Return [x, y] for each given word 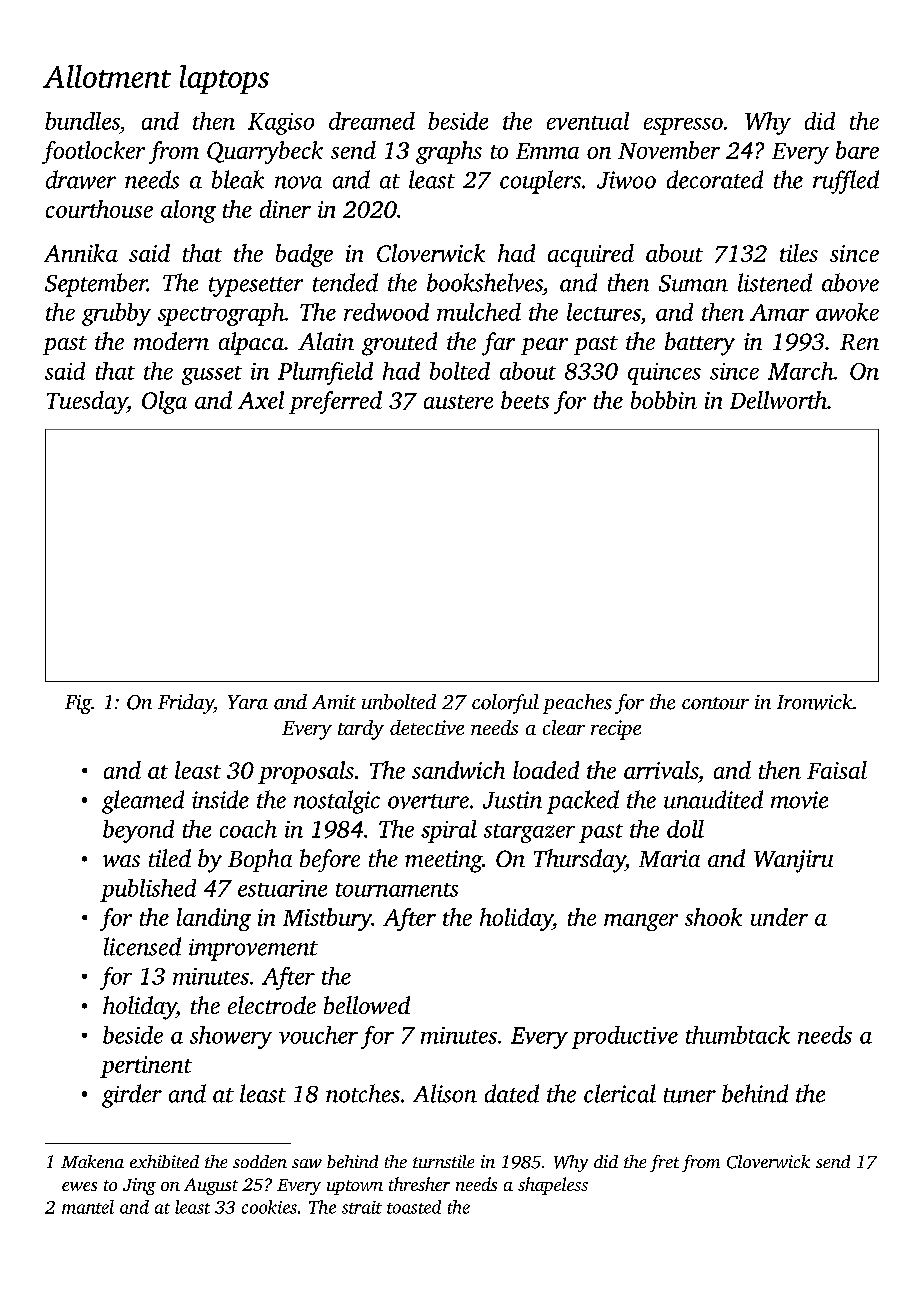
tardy [361, 730]
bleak [238, 179]
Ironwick [815, 702]
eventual [588, 121]
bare [857, 150]
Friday [186, 704]
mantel [88, 1207]
